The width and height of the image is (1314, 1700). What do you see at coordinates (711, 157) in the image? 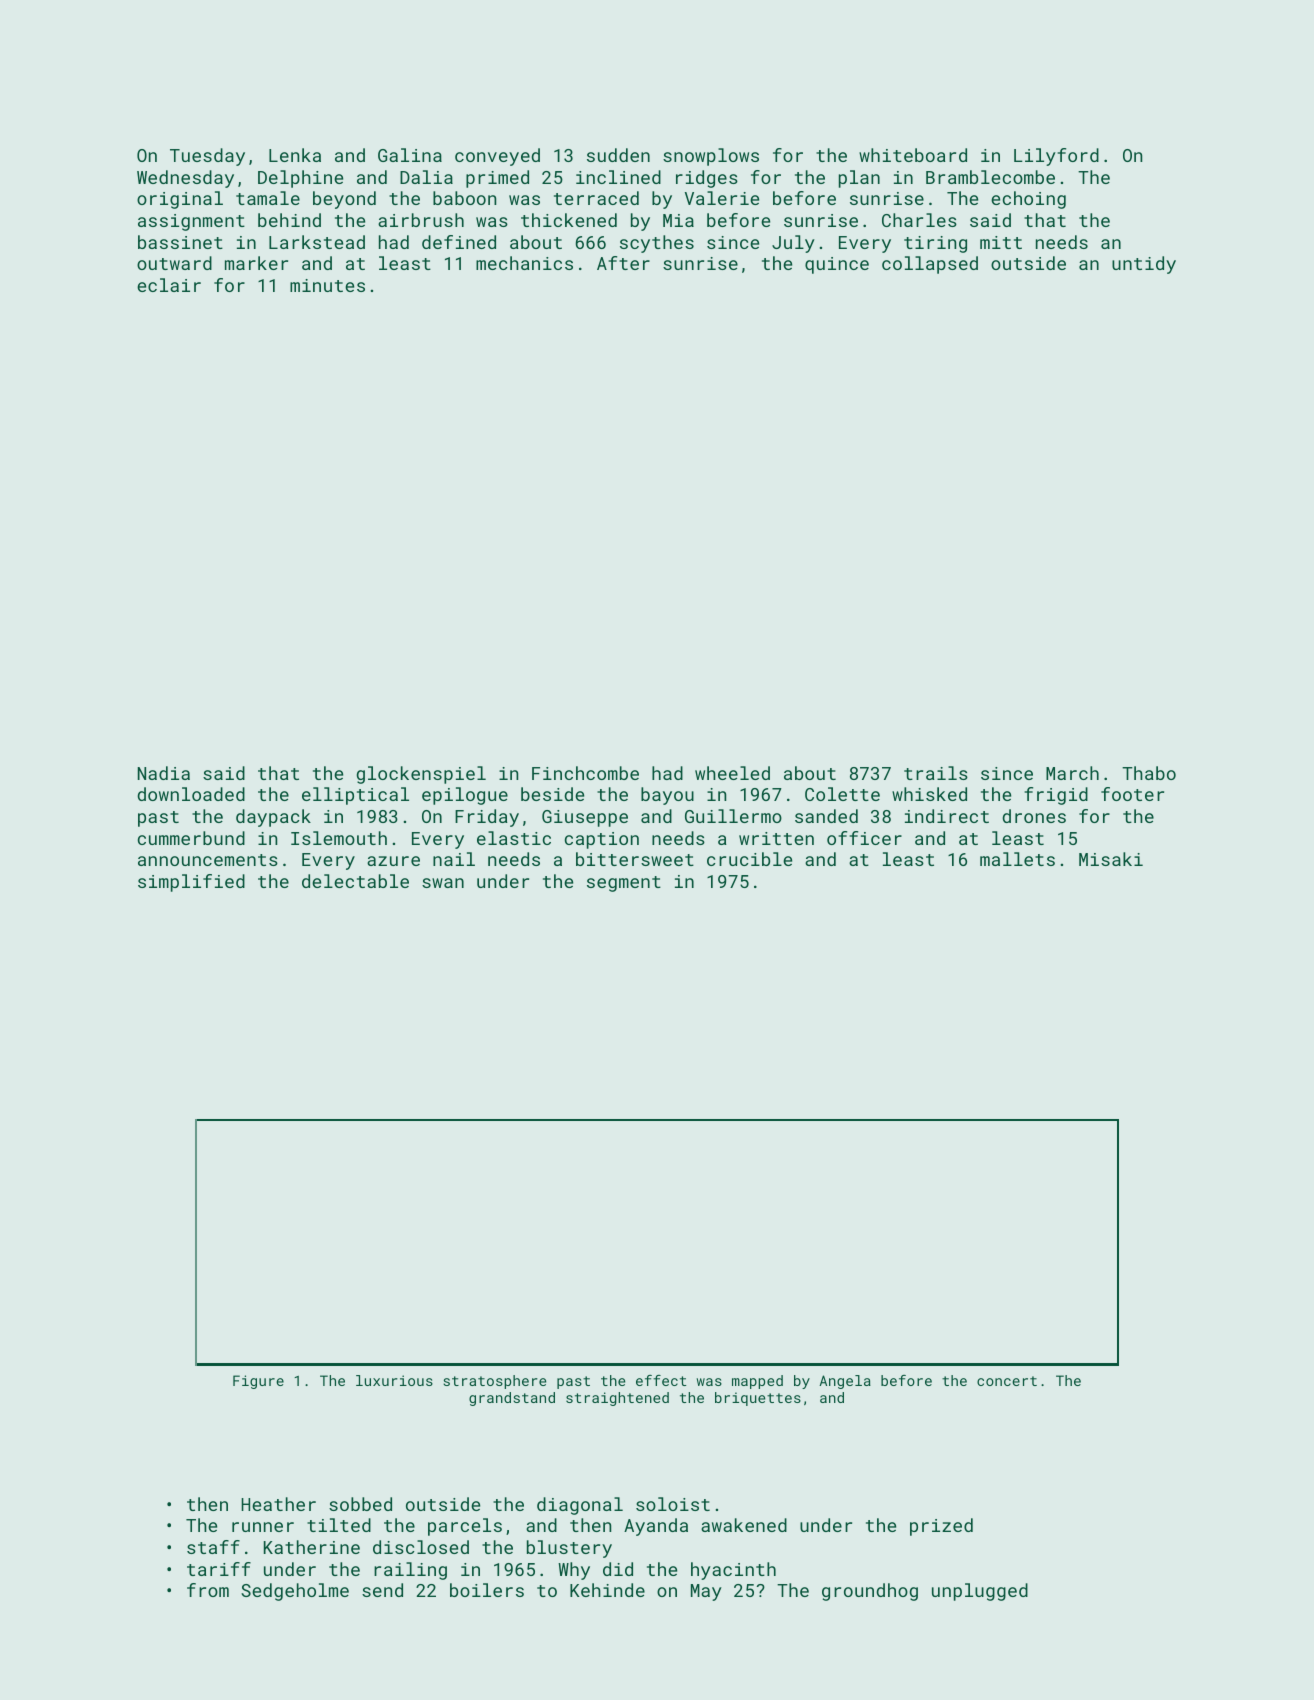
I see `snowplows` at bounding box center [711, 157].
